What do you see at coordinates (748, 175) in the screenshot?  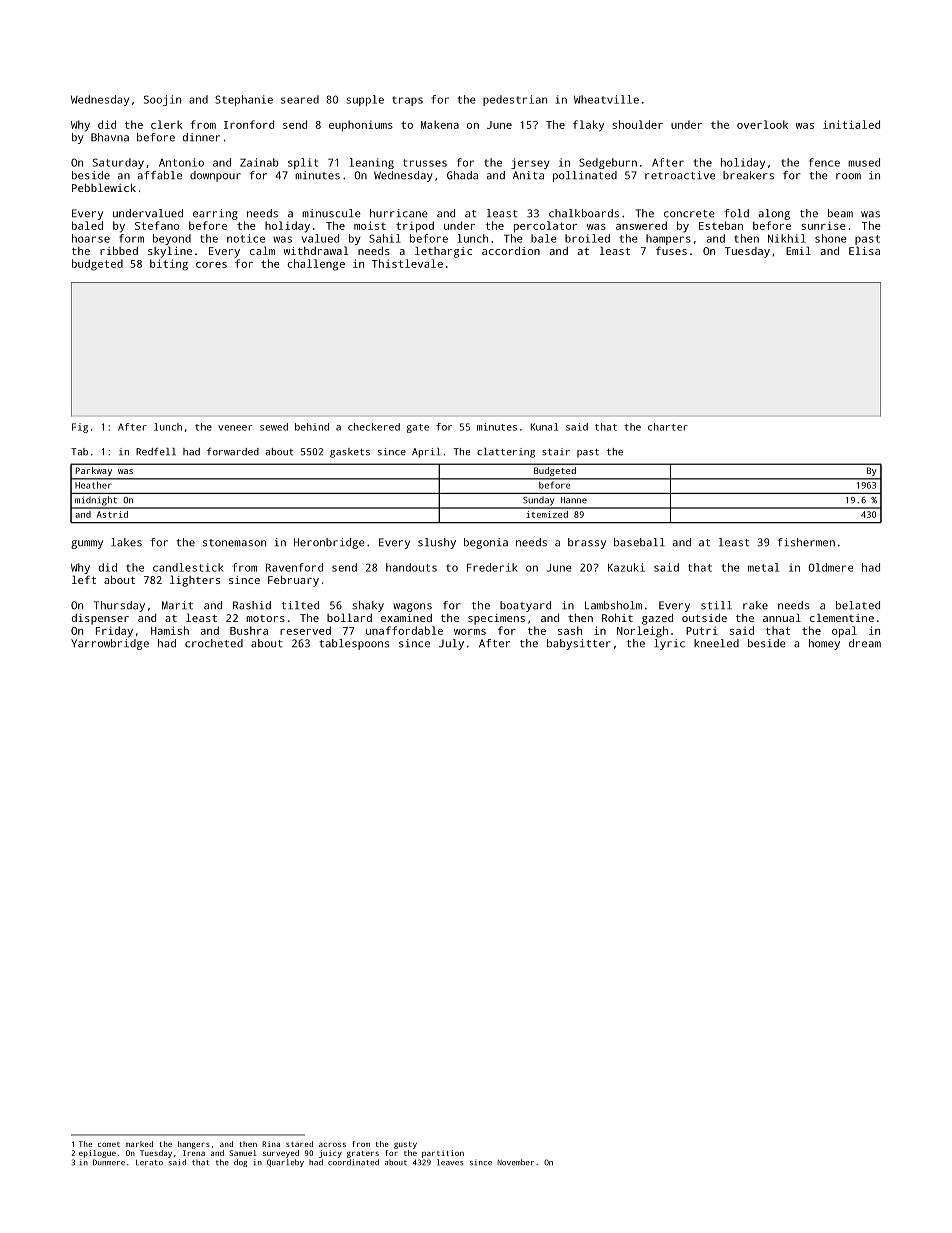 I see `breakers` at bounding box center [748, 175].
